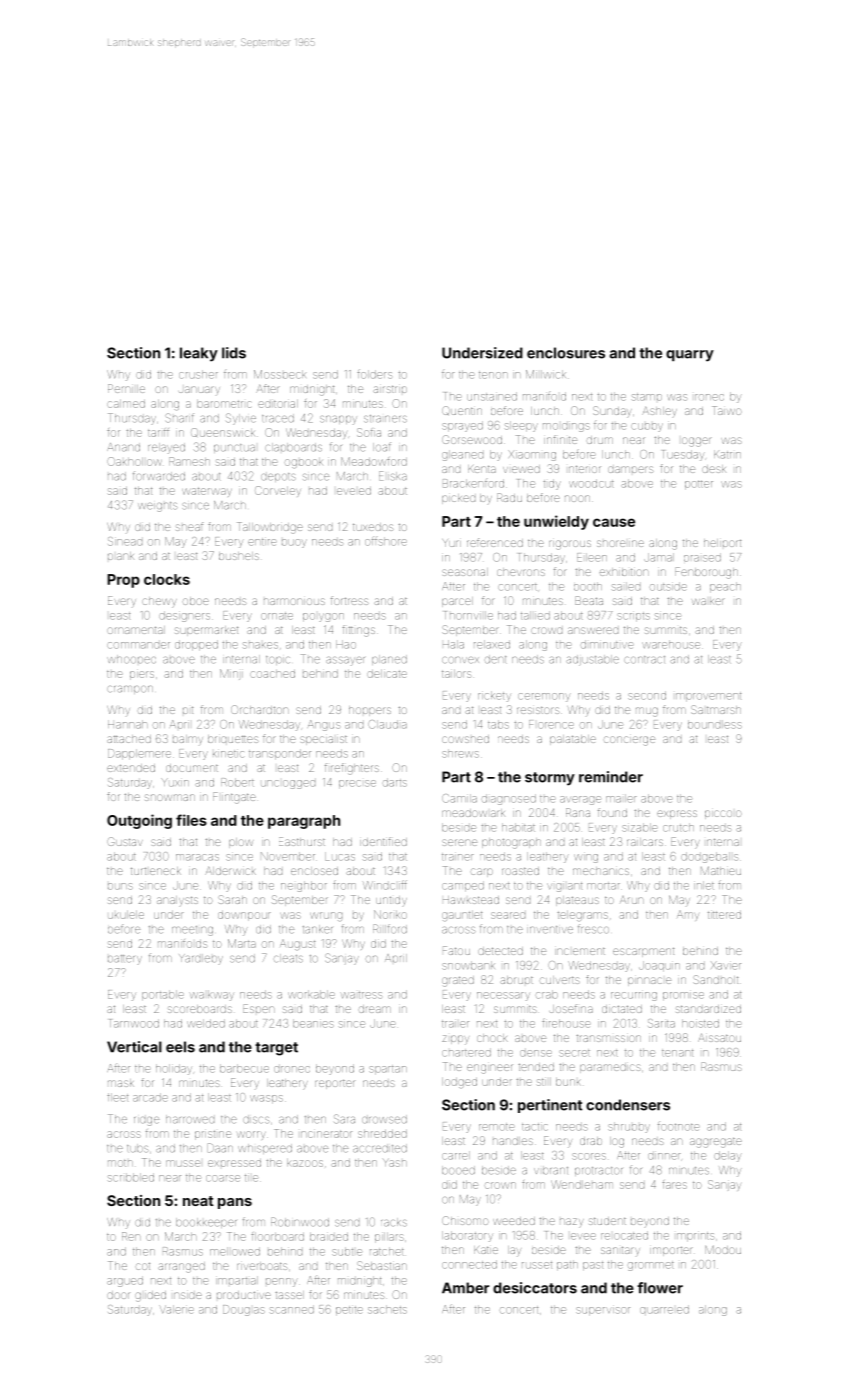 The image size is (849, 1400). Describe the element at coordinates (629, 741) in the screenshot. I see `concierge` at that location.
